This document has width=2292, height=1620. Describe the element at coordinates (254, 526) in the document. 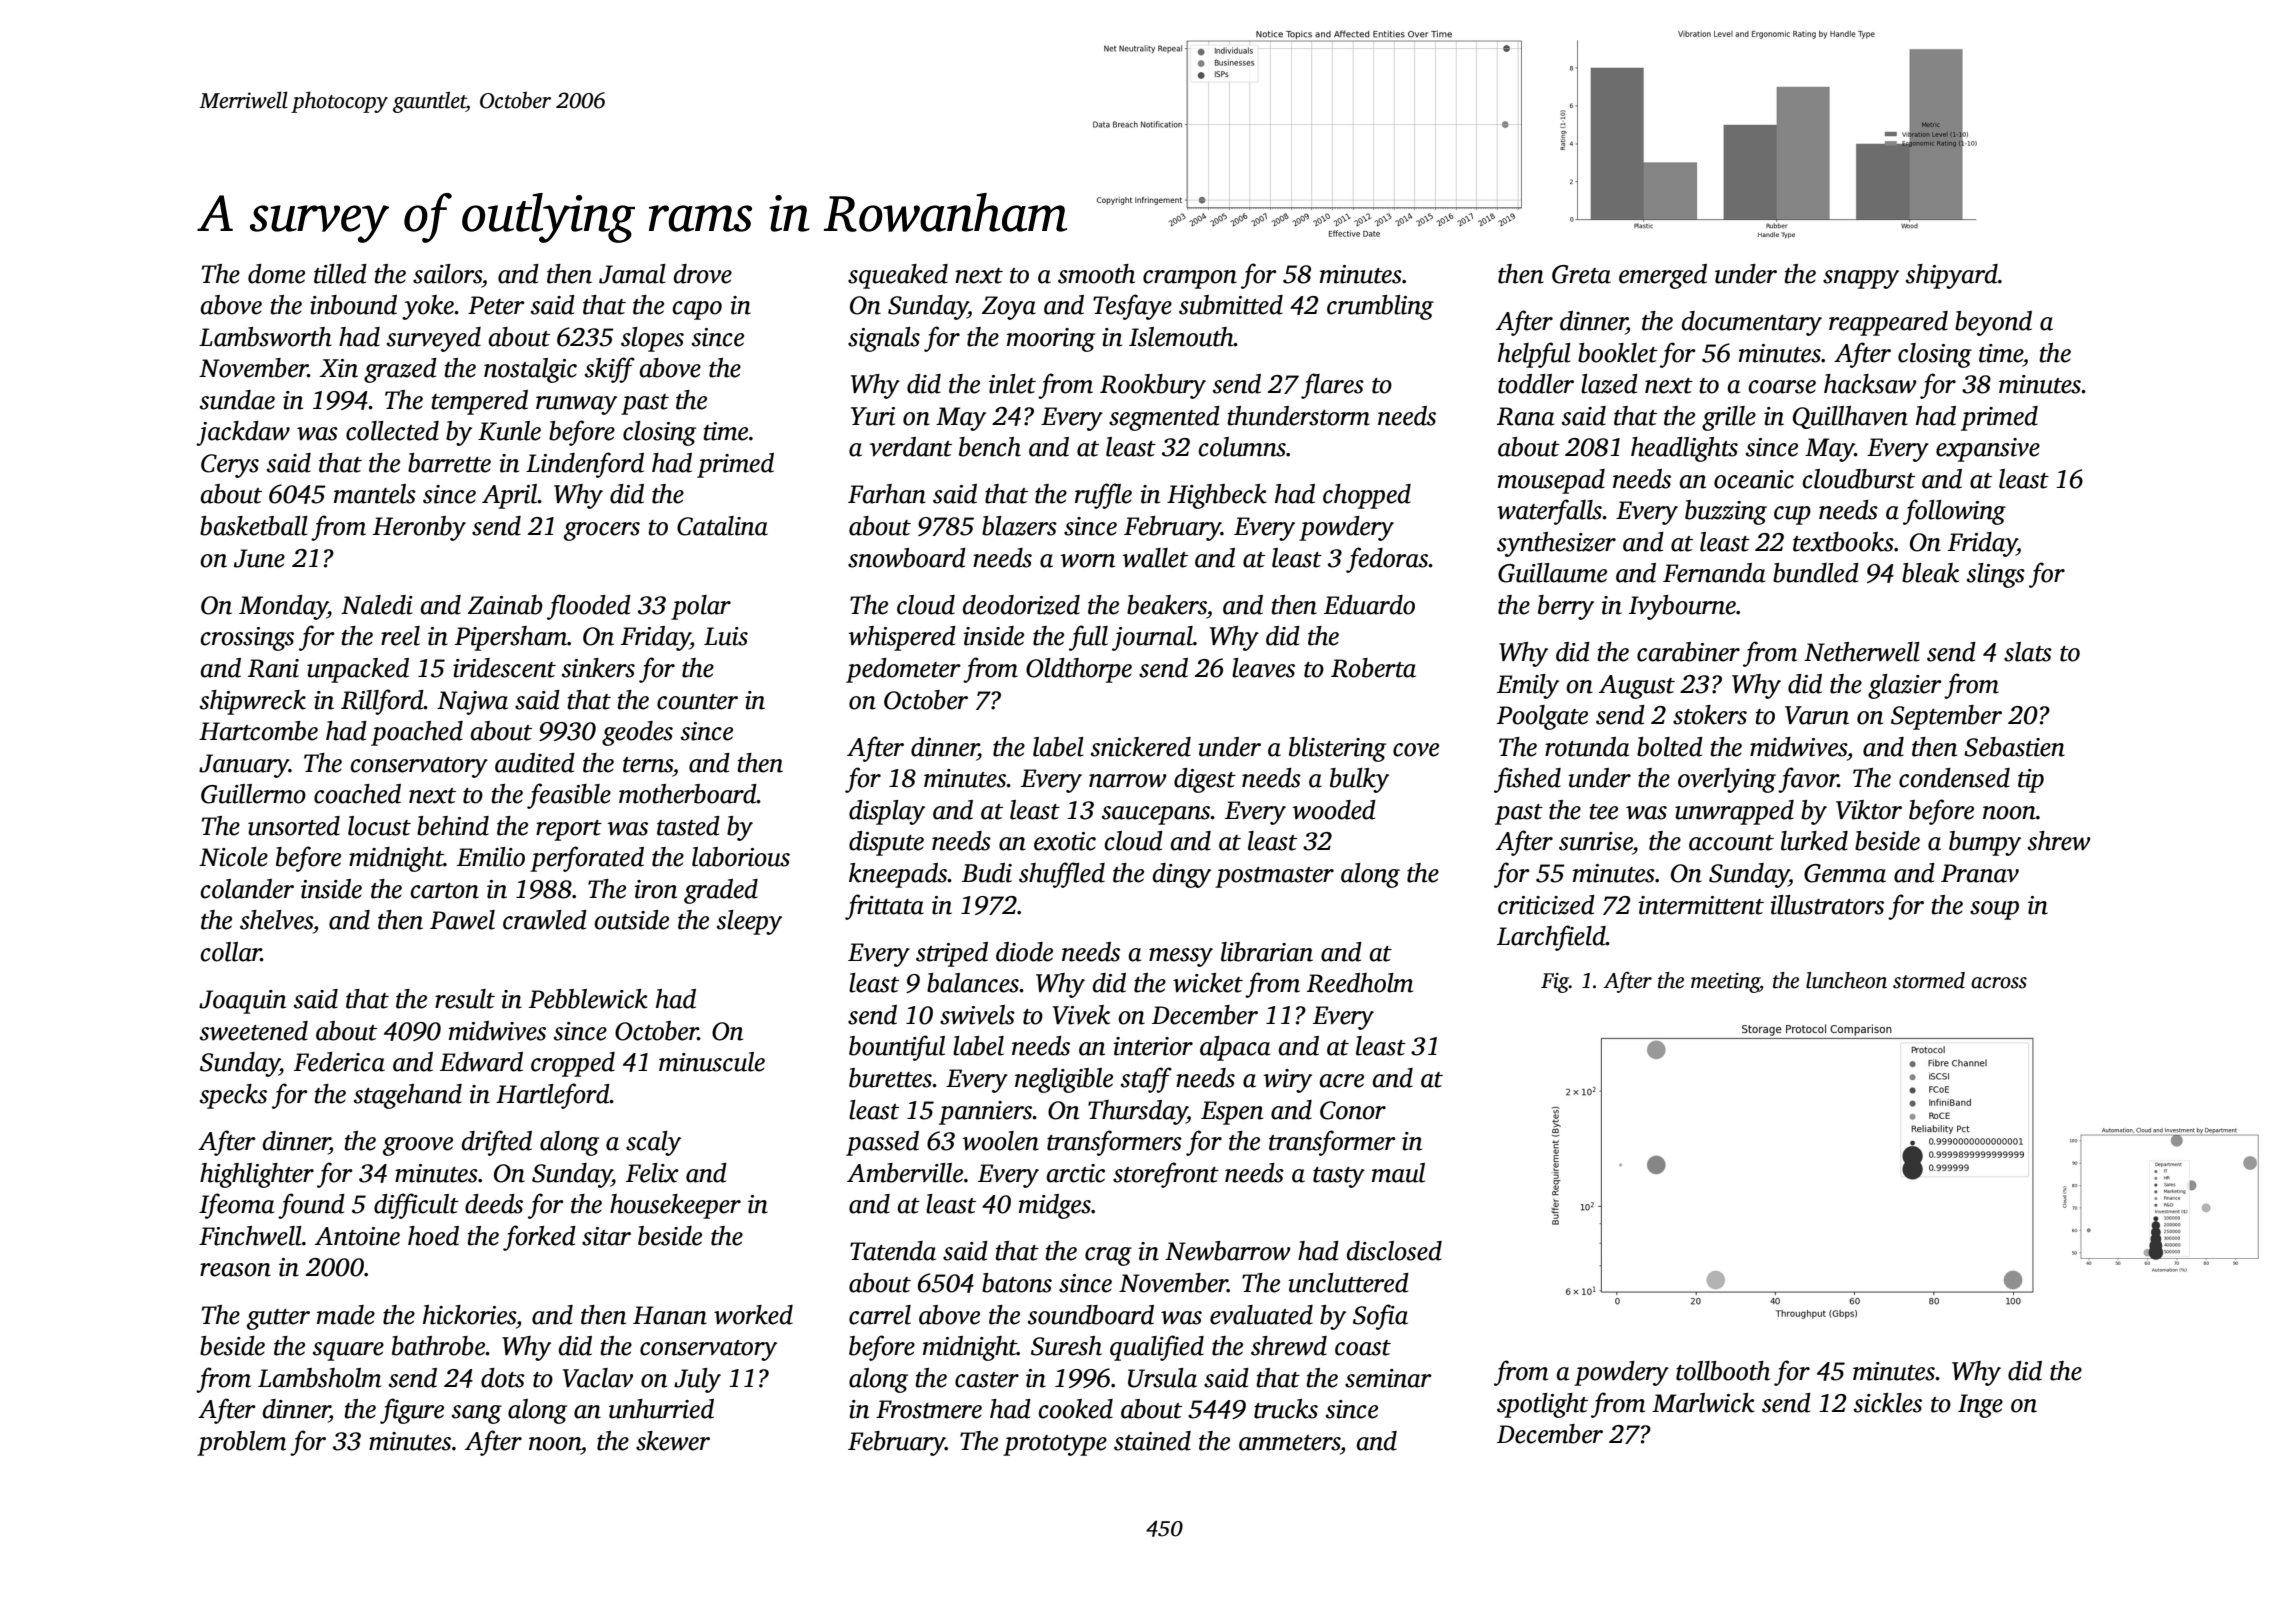

I see `basketball` at that location.
